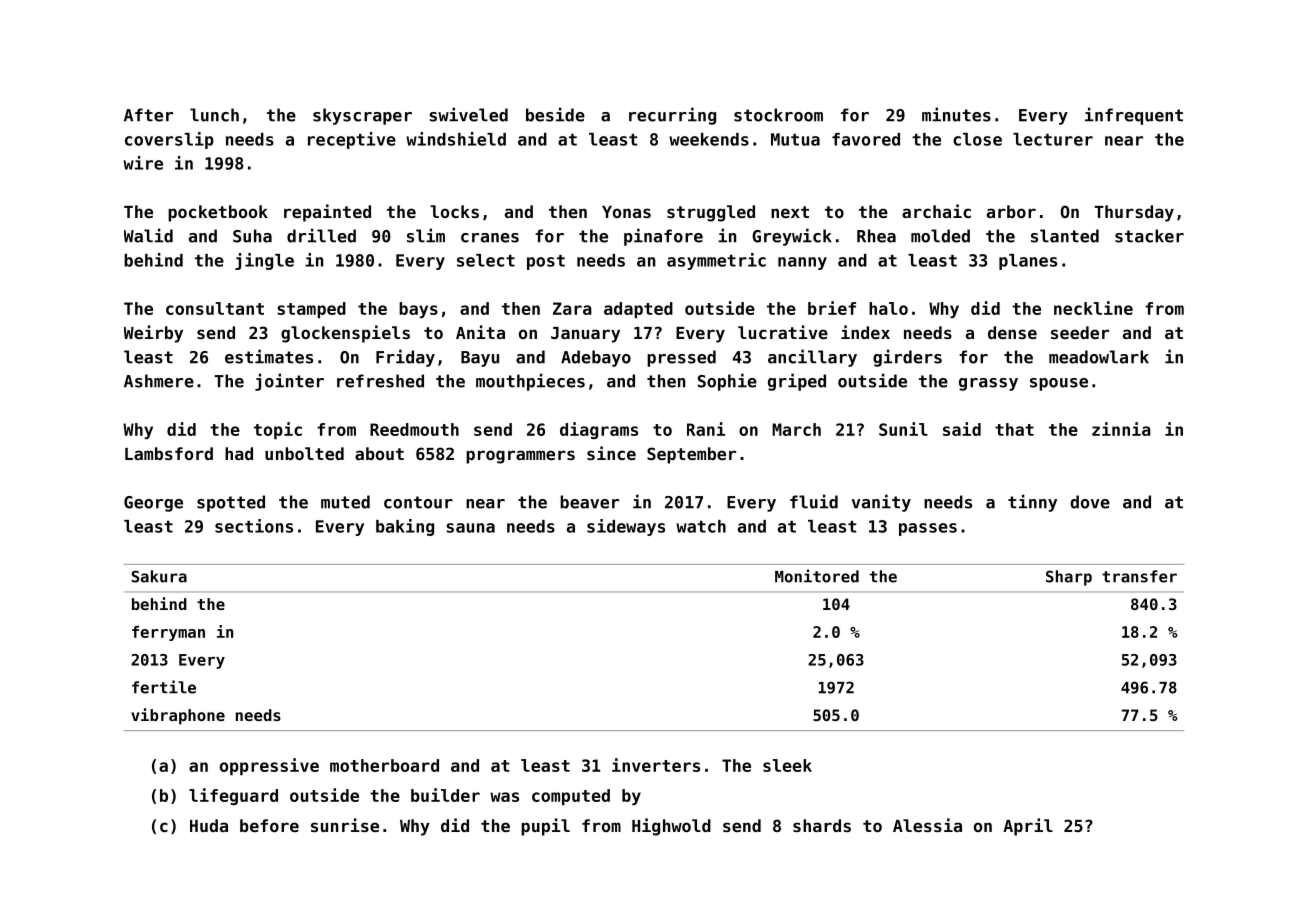  I want to click on Lambsford, so click(169, 453).
